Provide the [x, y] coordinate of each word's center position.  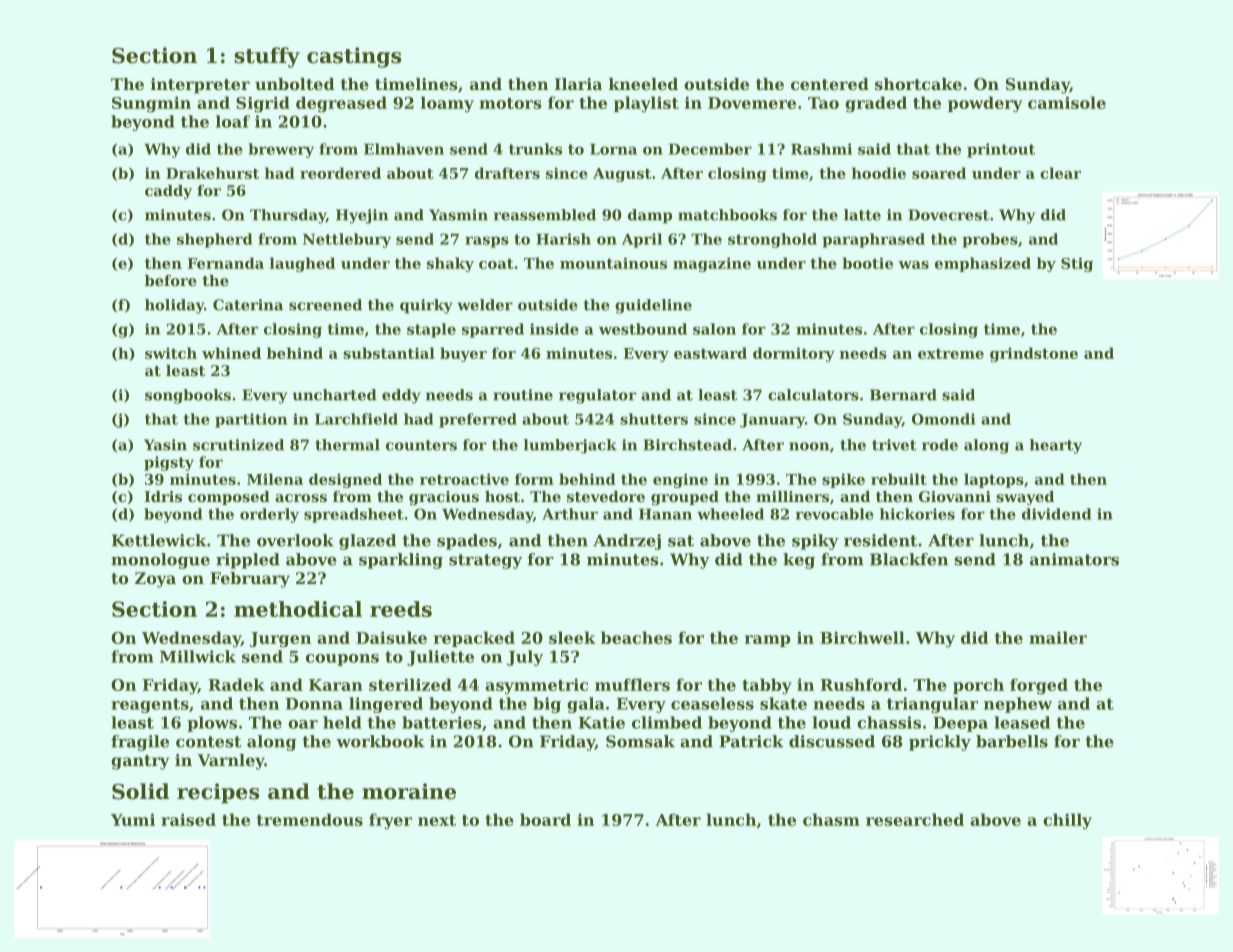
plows [212, 724]
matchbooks [727, 215]
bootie [867, 263]
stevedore [606, 496]
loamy [447, 104]
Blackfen [909, 559]
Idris [163, 496]
